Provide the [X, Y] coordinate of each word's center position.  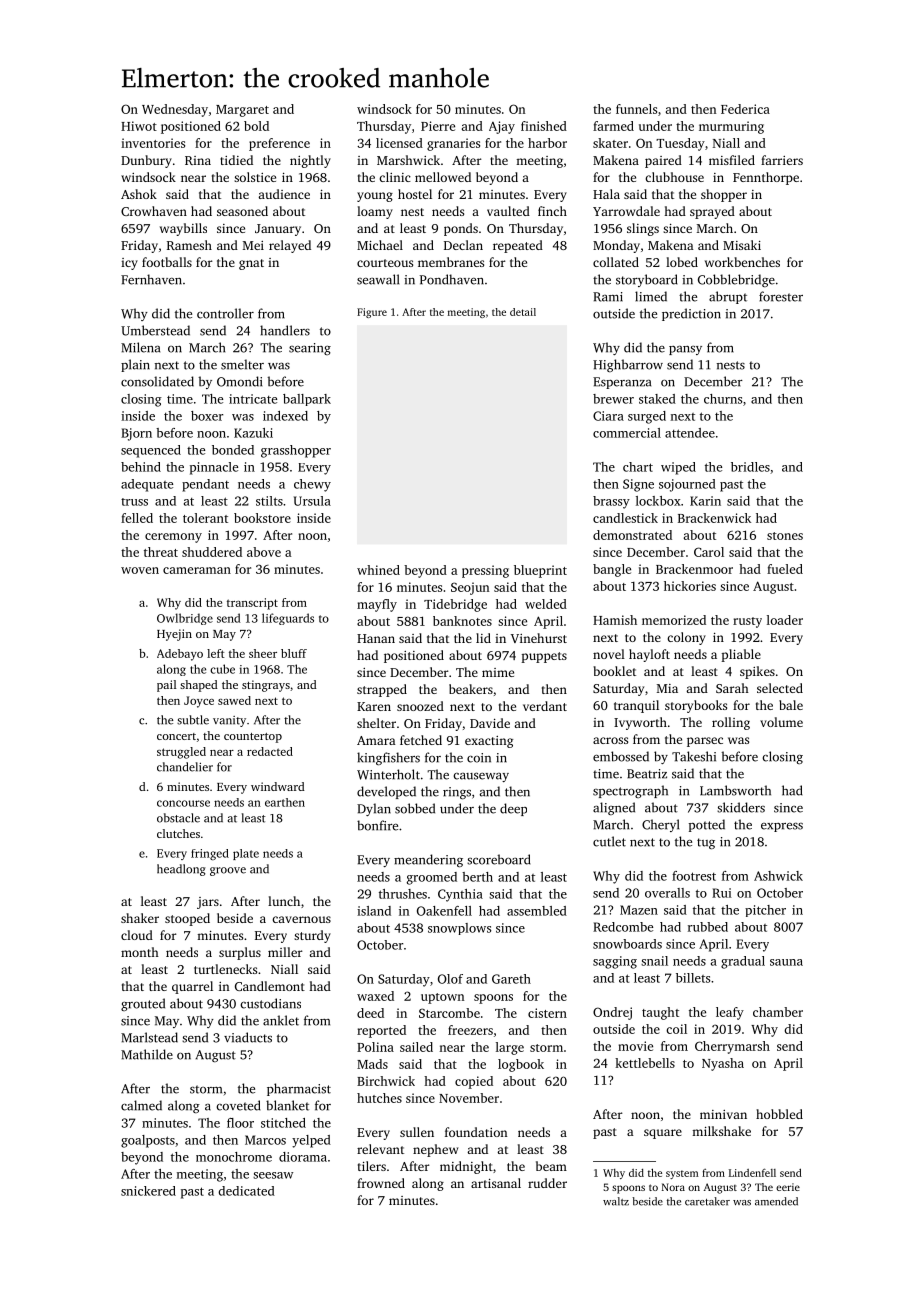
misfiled [732, 160]
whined [378, 570]
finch [552, 211]
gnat [251, 264]
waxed [375, 996]
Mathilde [147, 1054]
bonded [233, 450]
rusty [747, 622]
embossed [621, 756]
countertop [253, 738]
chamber [778, 1012]
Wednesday [175, 110]
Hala [606, 194]
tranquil [636, 706]
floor [240, 1123]
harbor [547, 143]
